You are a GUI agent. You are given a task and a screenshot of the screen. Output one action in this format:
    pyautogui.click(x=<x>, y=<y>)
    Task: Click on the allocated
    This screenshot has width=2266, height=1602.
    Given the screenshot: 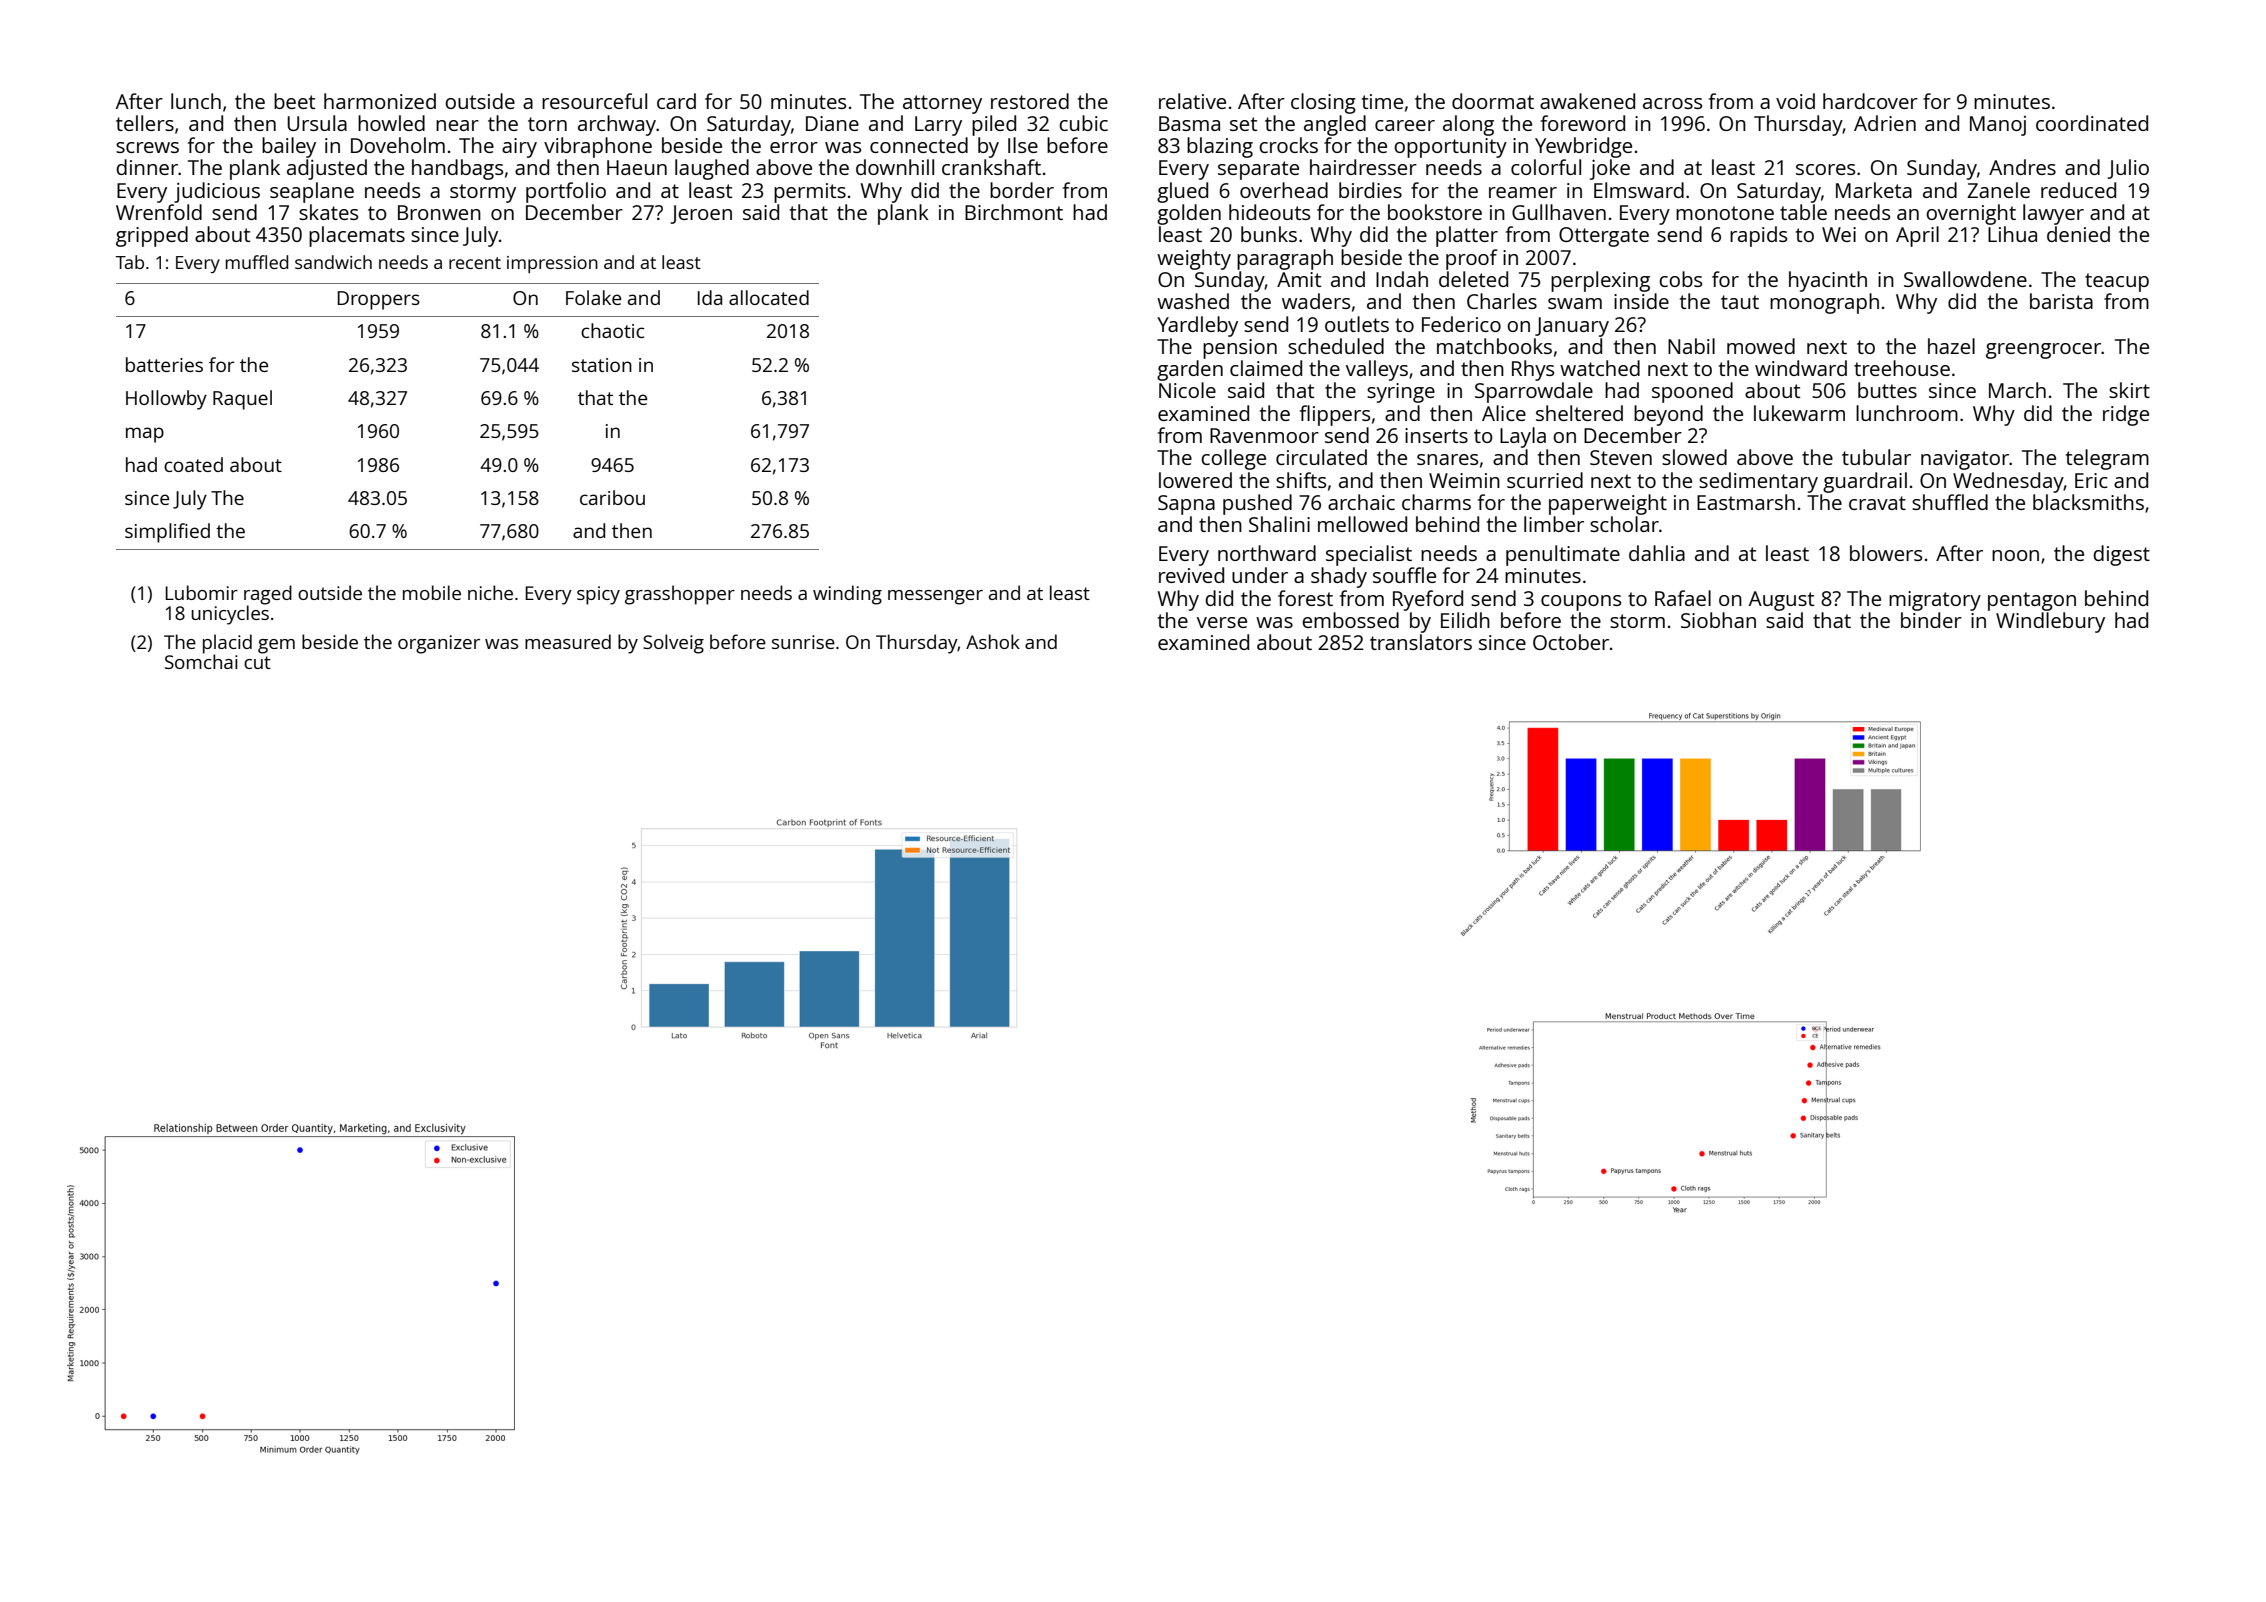 What is the action you would take?
    pyautogui.click(x=769, y=297)
